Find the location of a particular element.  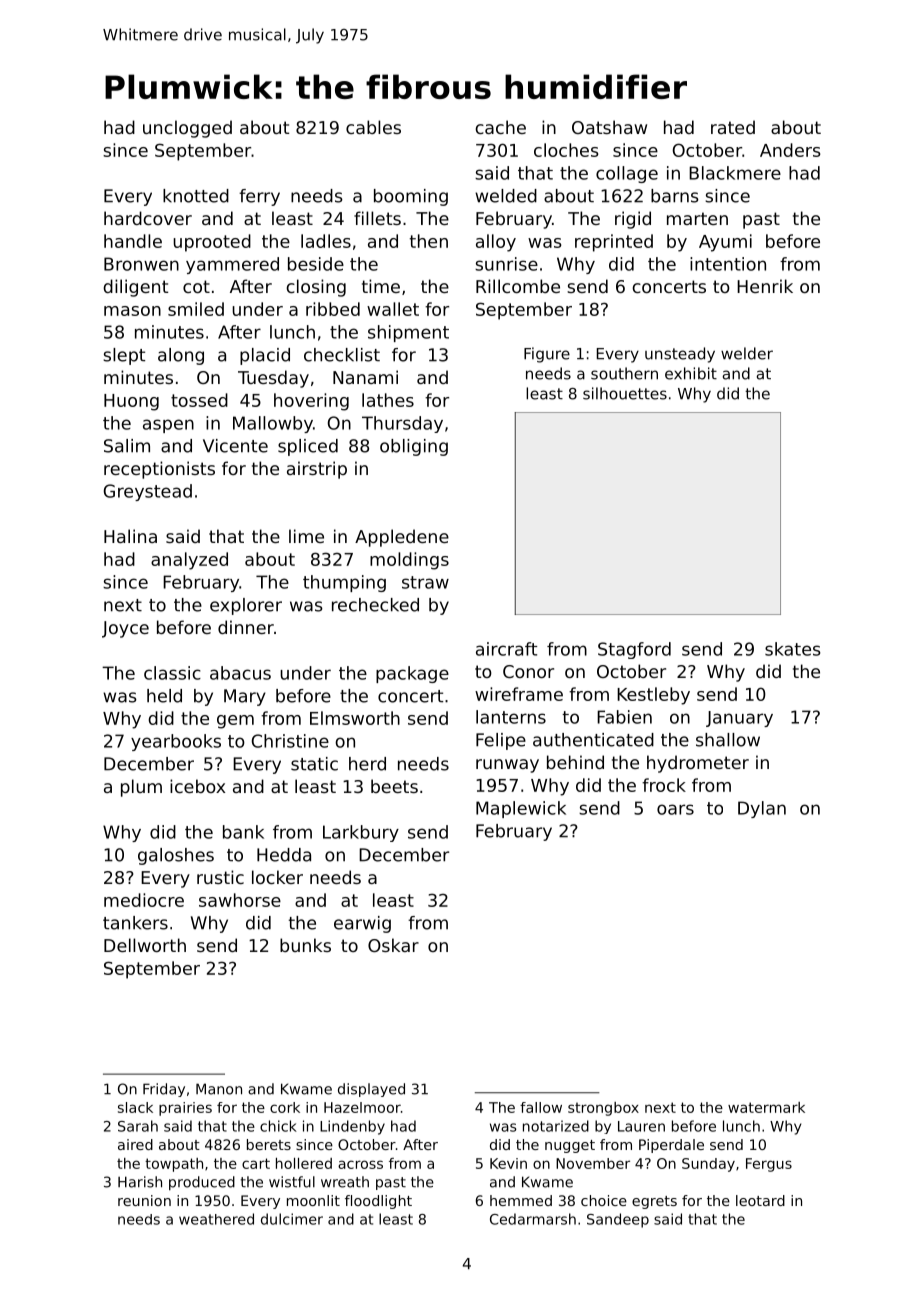

Halina is located at coordinates (130, 536).
